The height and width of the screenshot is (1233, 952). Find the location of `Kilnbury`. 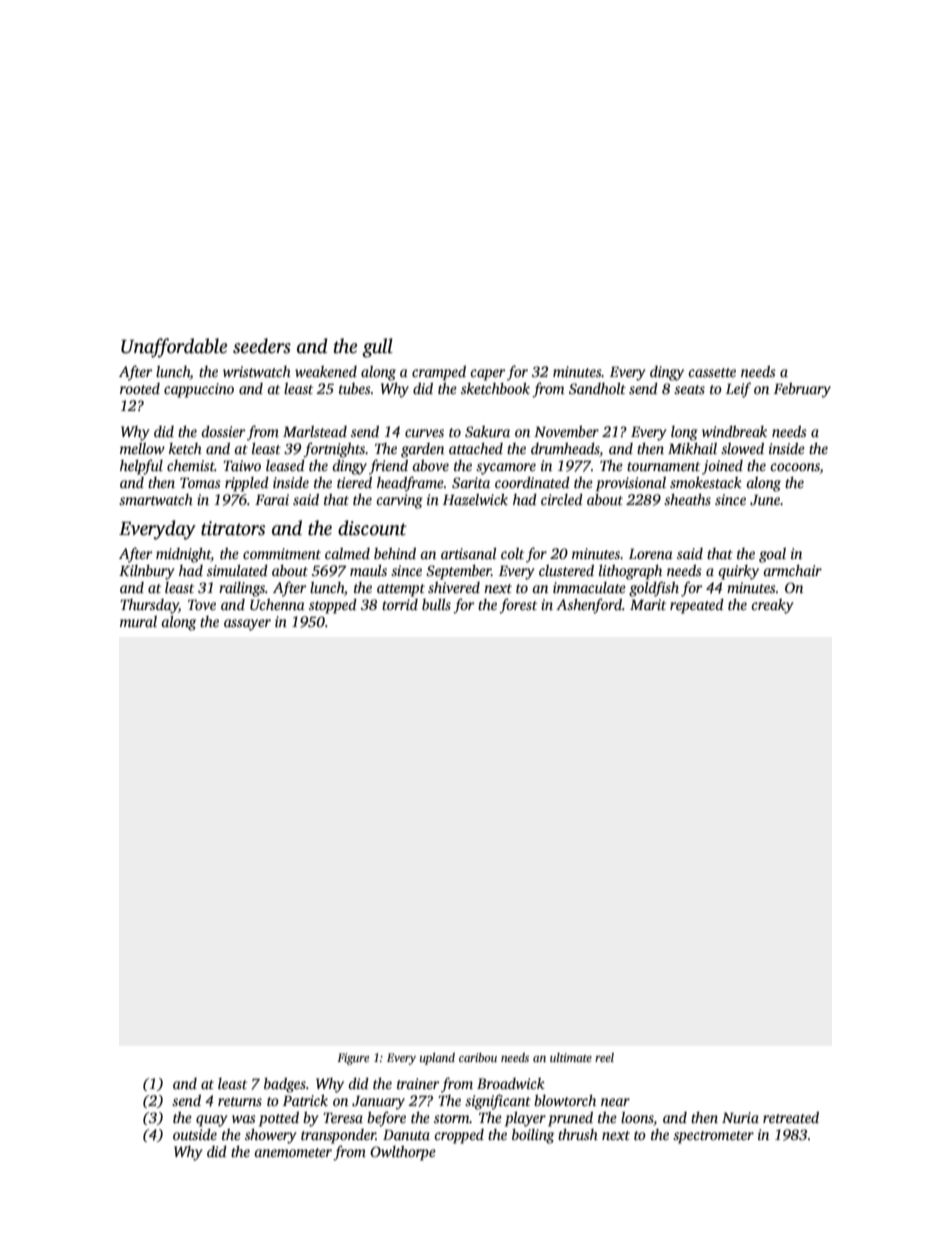

Kilnbury is located at coordinates (147, 572).
